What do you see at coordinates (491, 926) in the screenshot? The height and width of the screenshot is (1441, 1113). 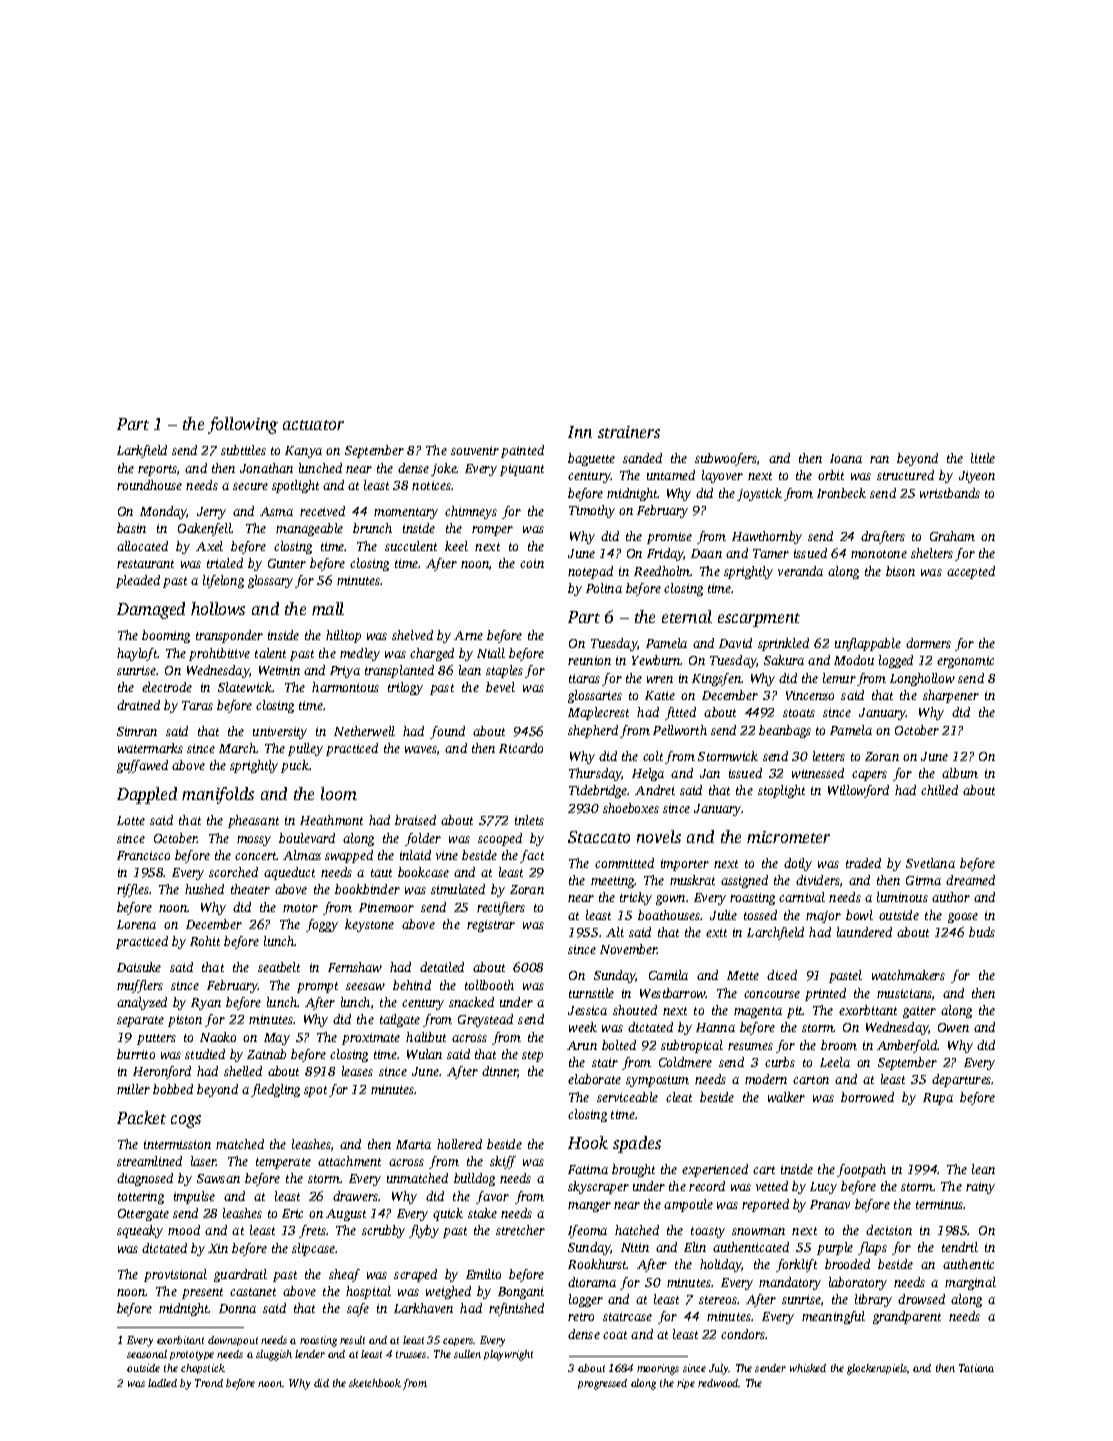 I see `registrar` at bounding box center [491, 926].
